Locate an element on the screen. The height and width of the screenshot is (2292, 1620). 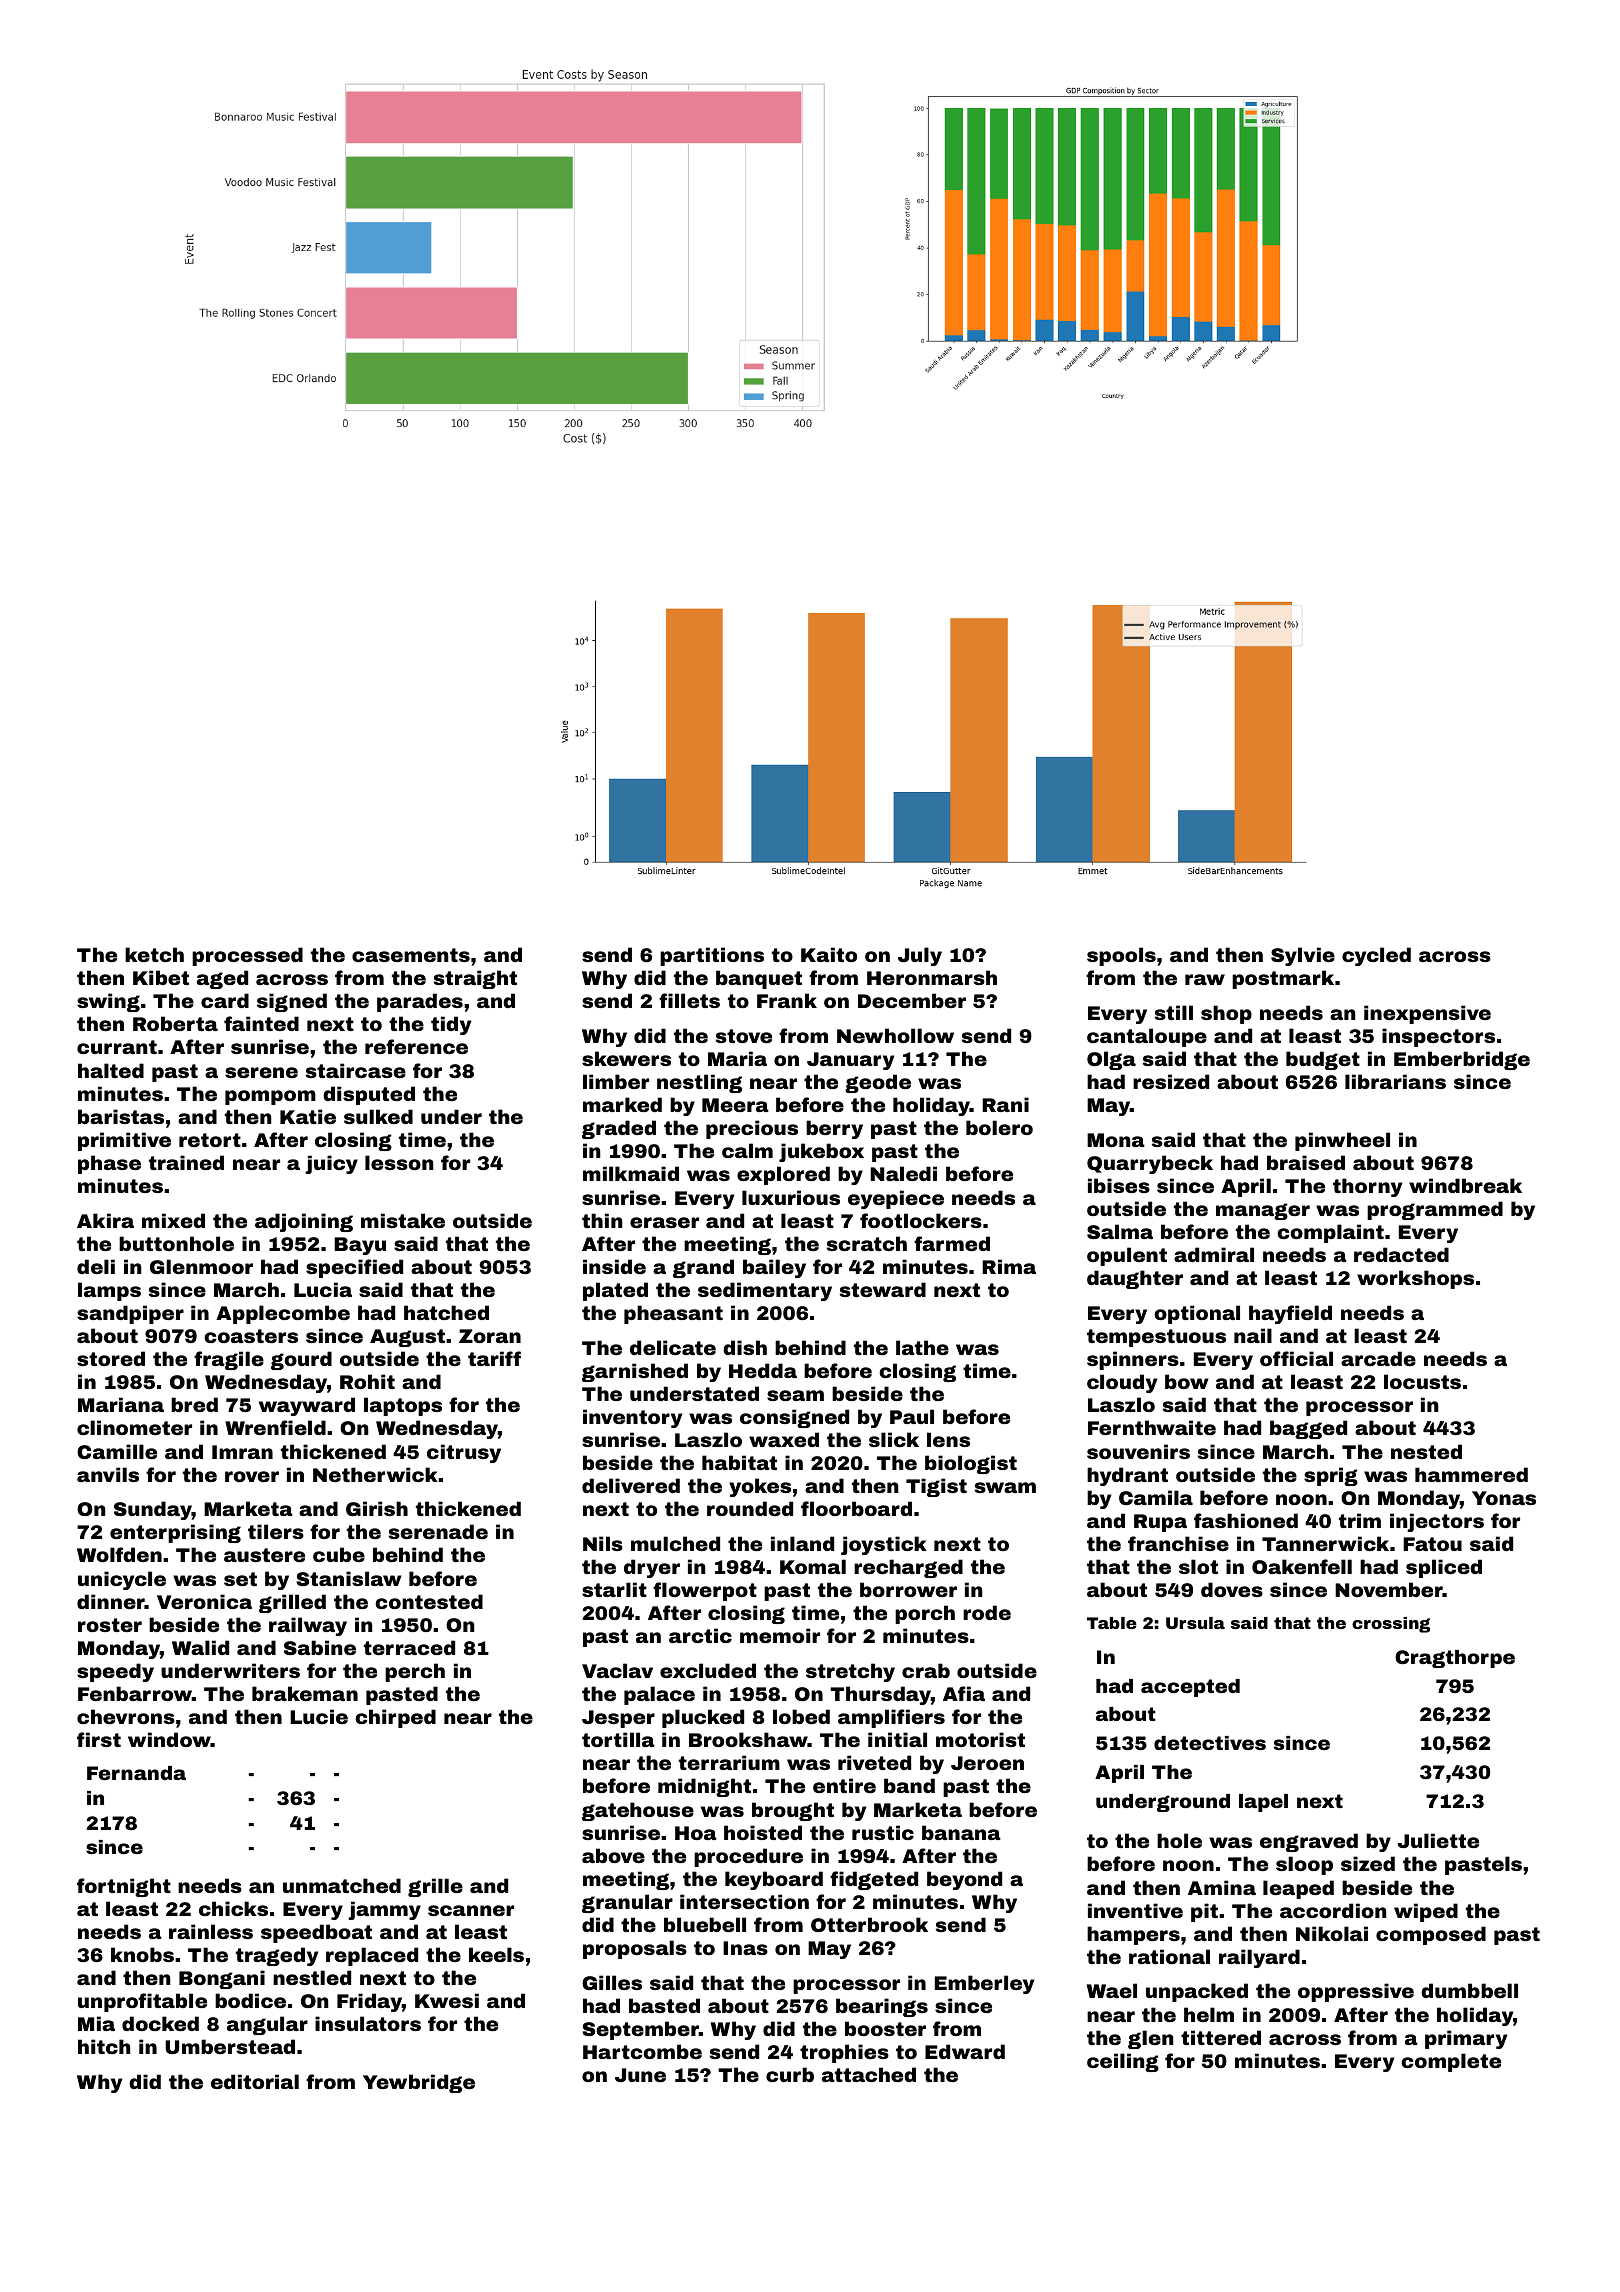
scratch is located at coordinates (867, 1243).
